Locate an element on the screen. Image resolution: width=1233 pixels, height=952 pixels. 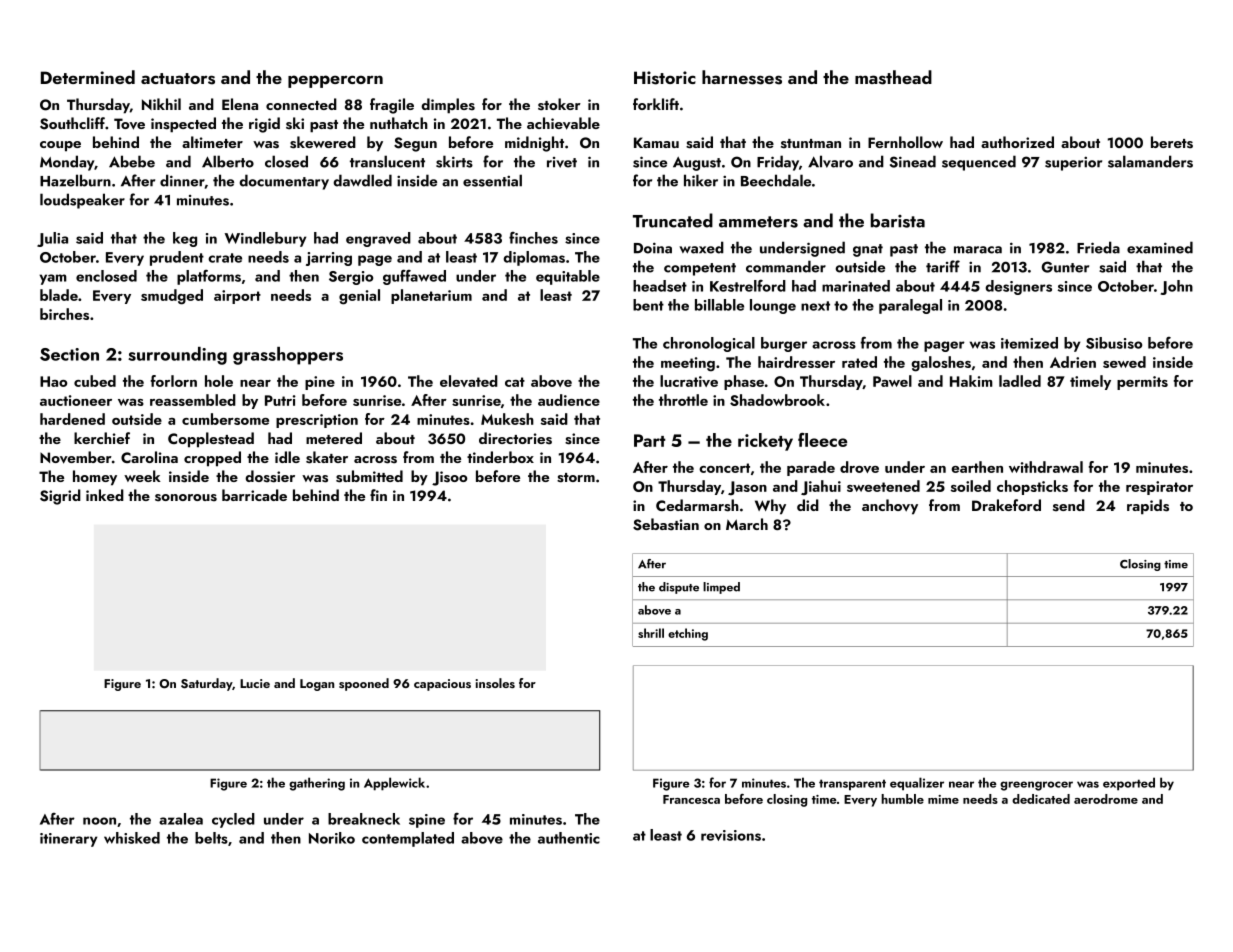
contemplated is located at coordinates (408, 839).
